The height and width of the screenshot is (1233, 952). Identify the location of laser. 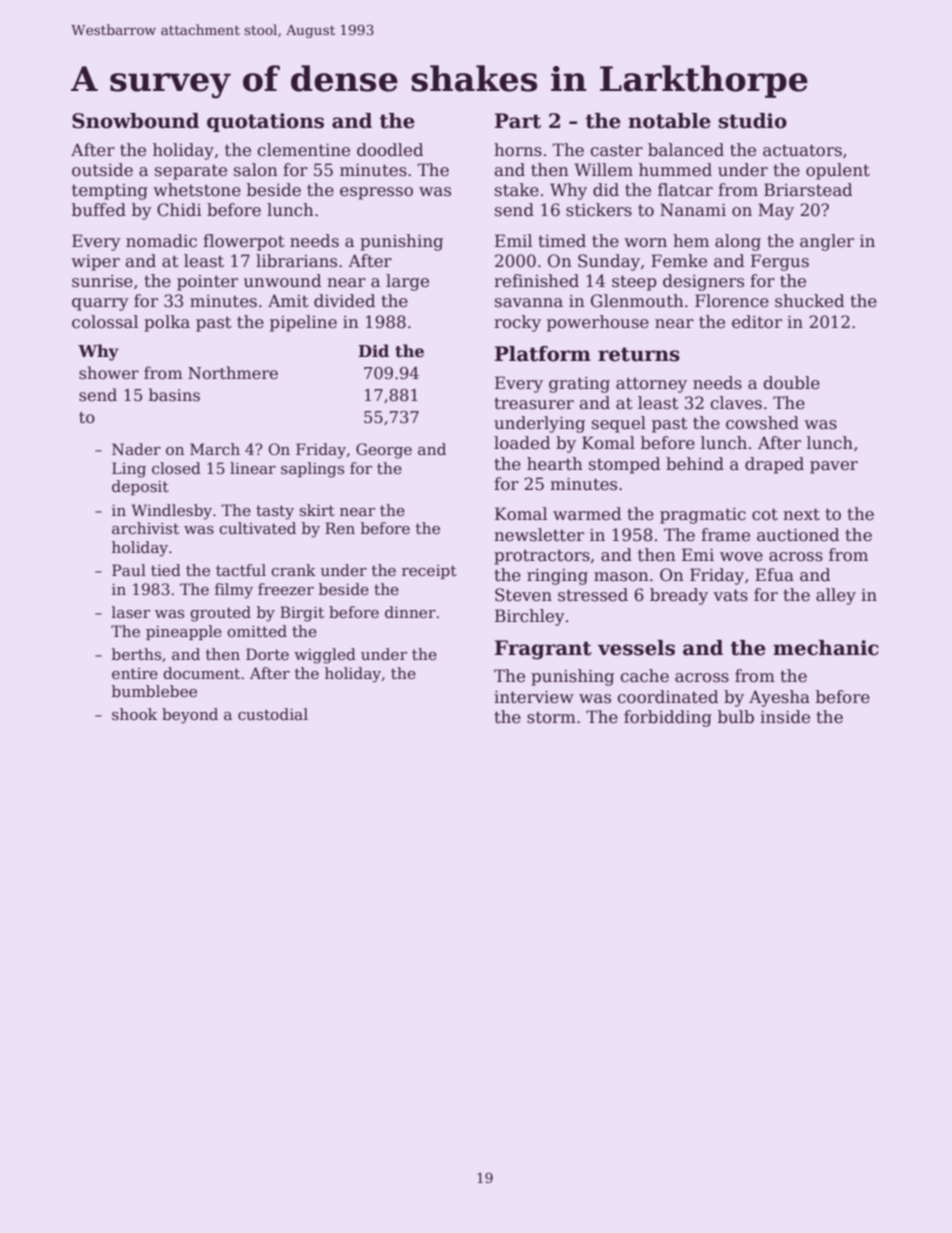
(131, 612).
